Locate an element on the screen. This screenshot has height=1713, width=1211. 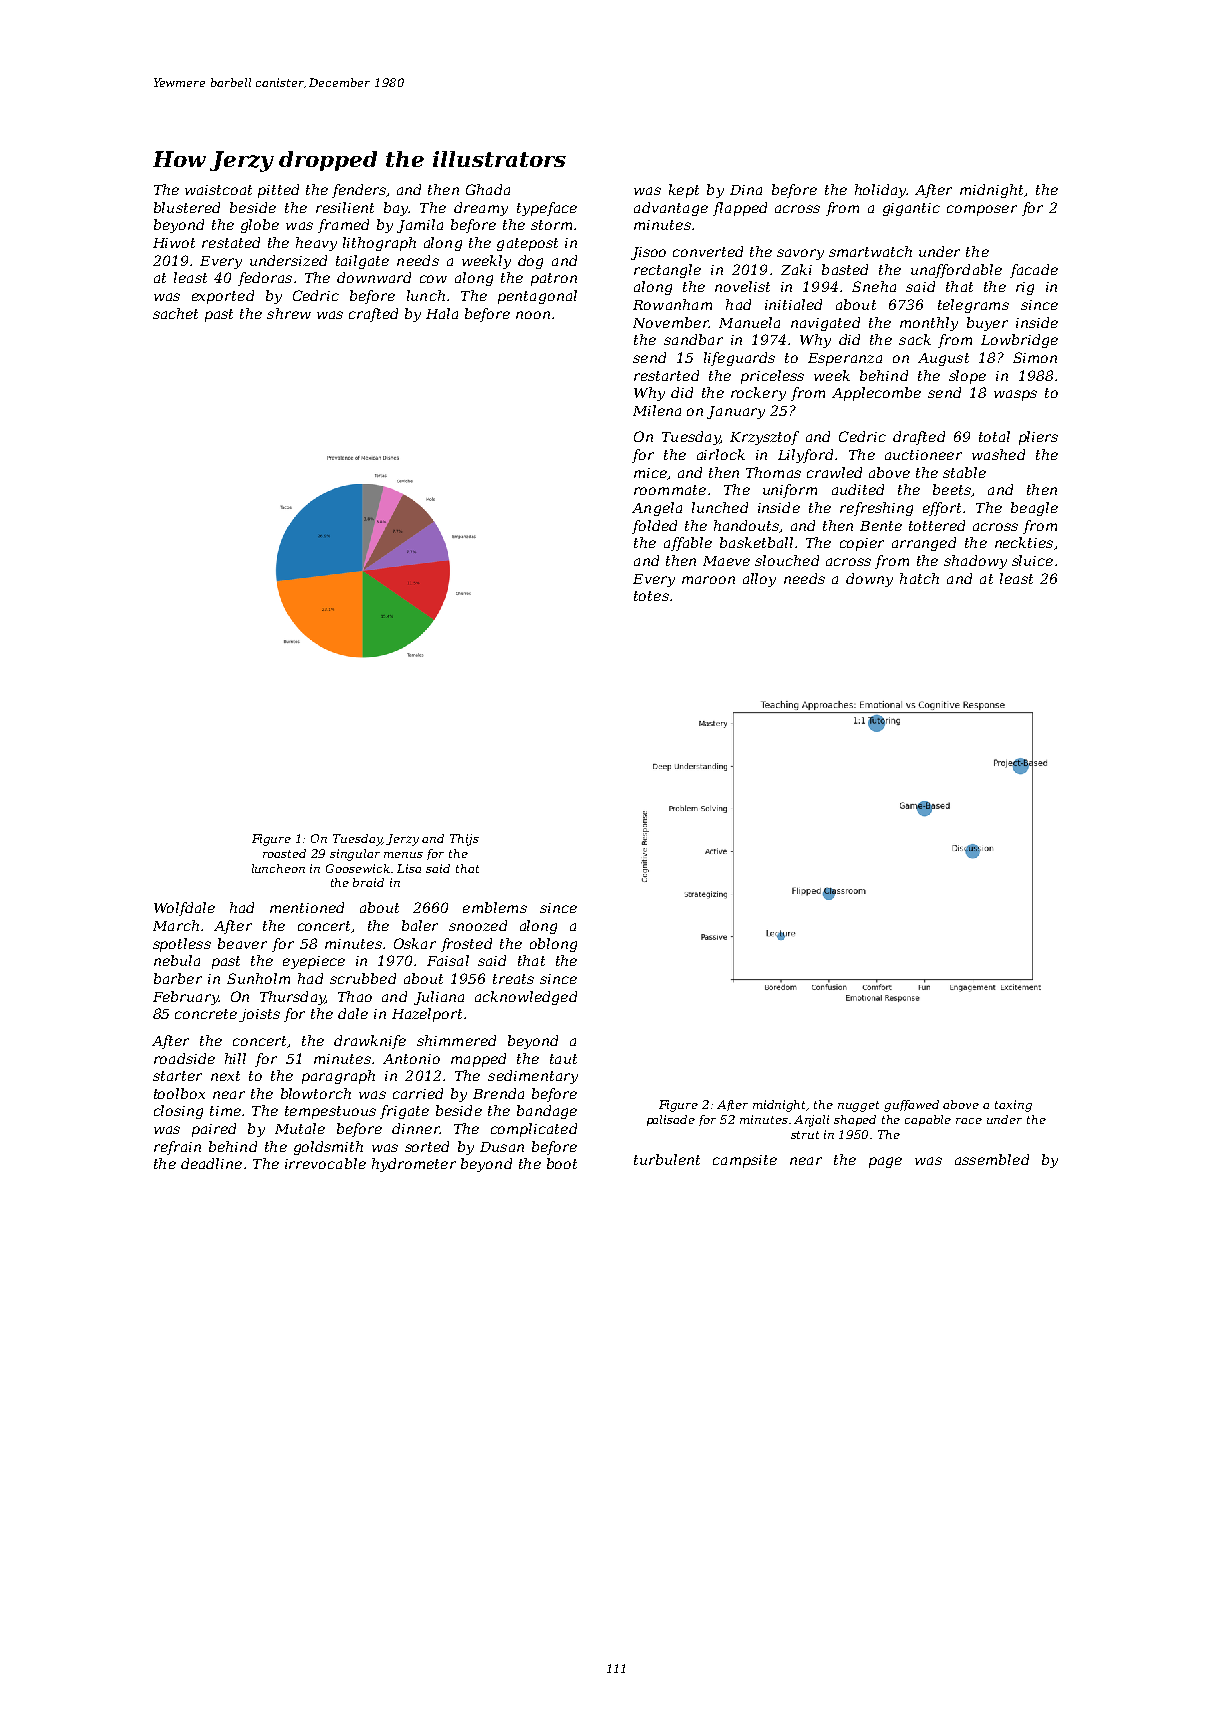
unaffordable is located at coordinates (956, 271).
